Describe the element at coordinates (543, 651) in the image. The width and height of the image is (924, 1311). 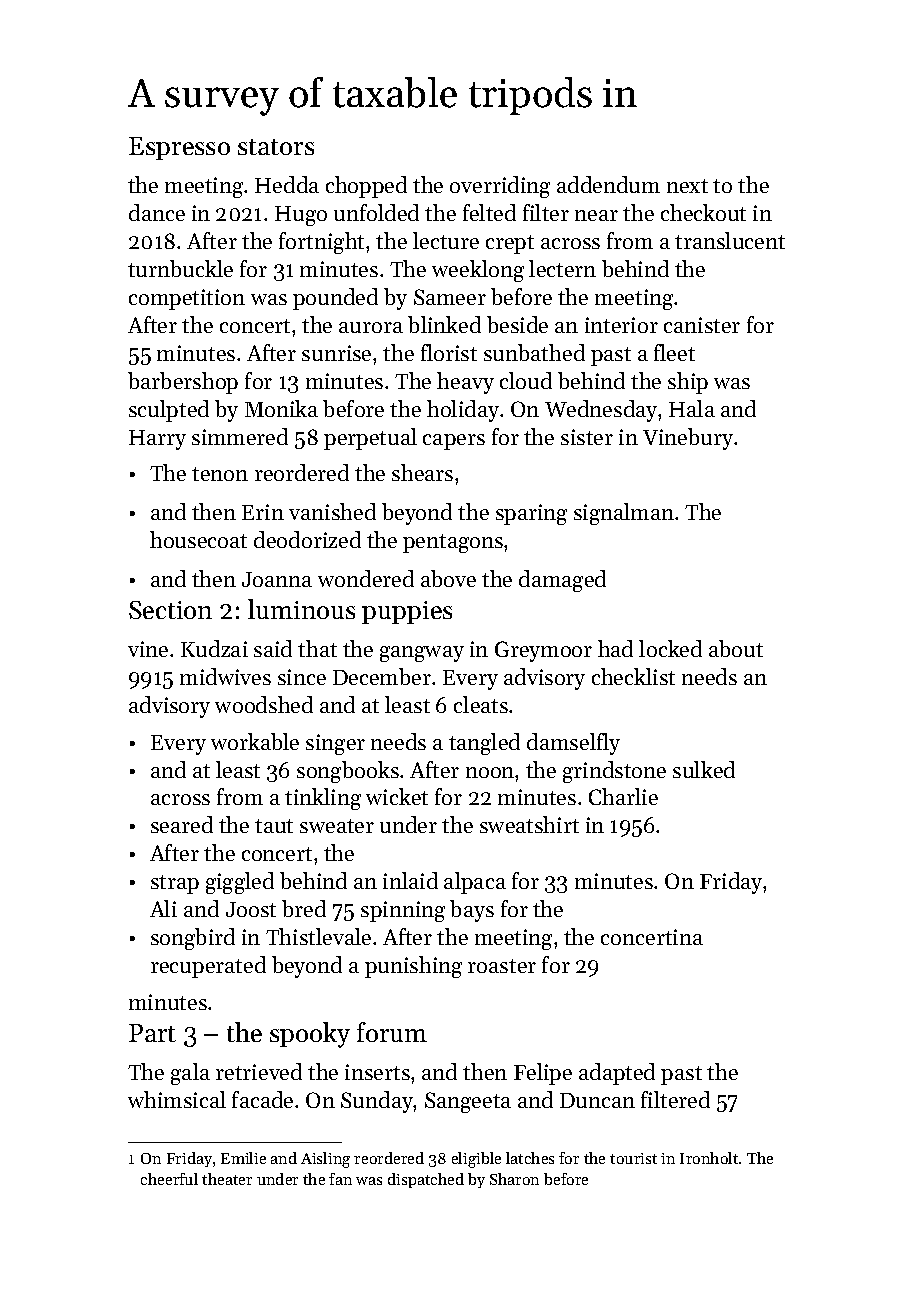
I see `Greymoor` at that location.
